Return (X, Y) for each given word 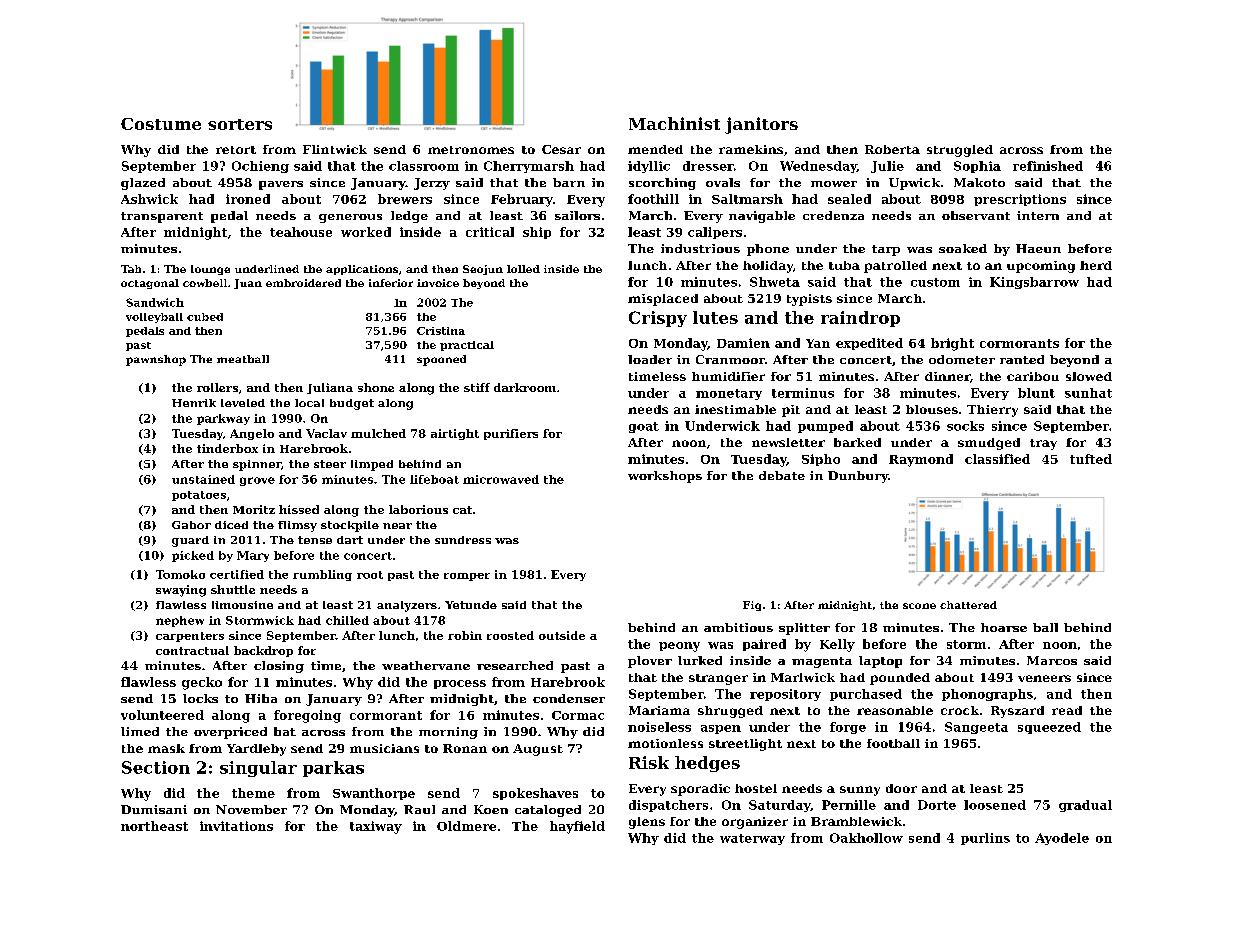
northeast (154, 826)
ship (537, 233)
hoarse (1004, 627)
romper (467, 577)
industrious (700, 248)
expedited (869, 344)
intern (1038, 215)
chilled (347, 620)
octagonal (150, 284)
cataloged (548, 811)
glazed (143, 184)
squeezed (1049, 728)
